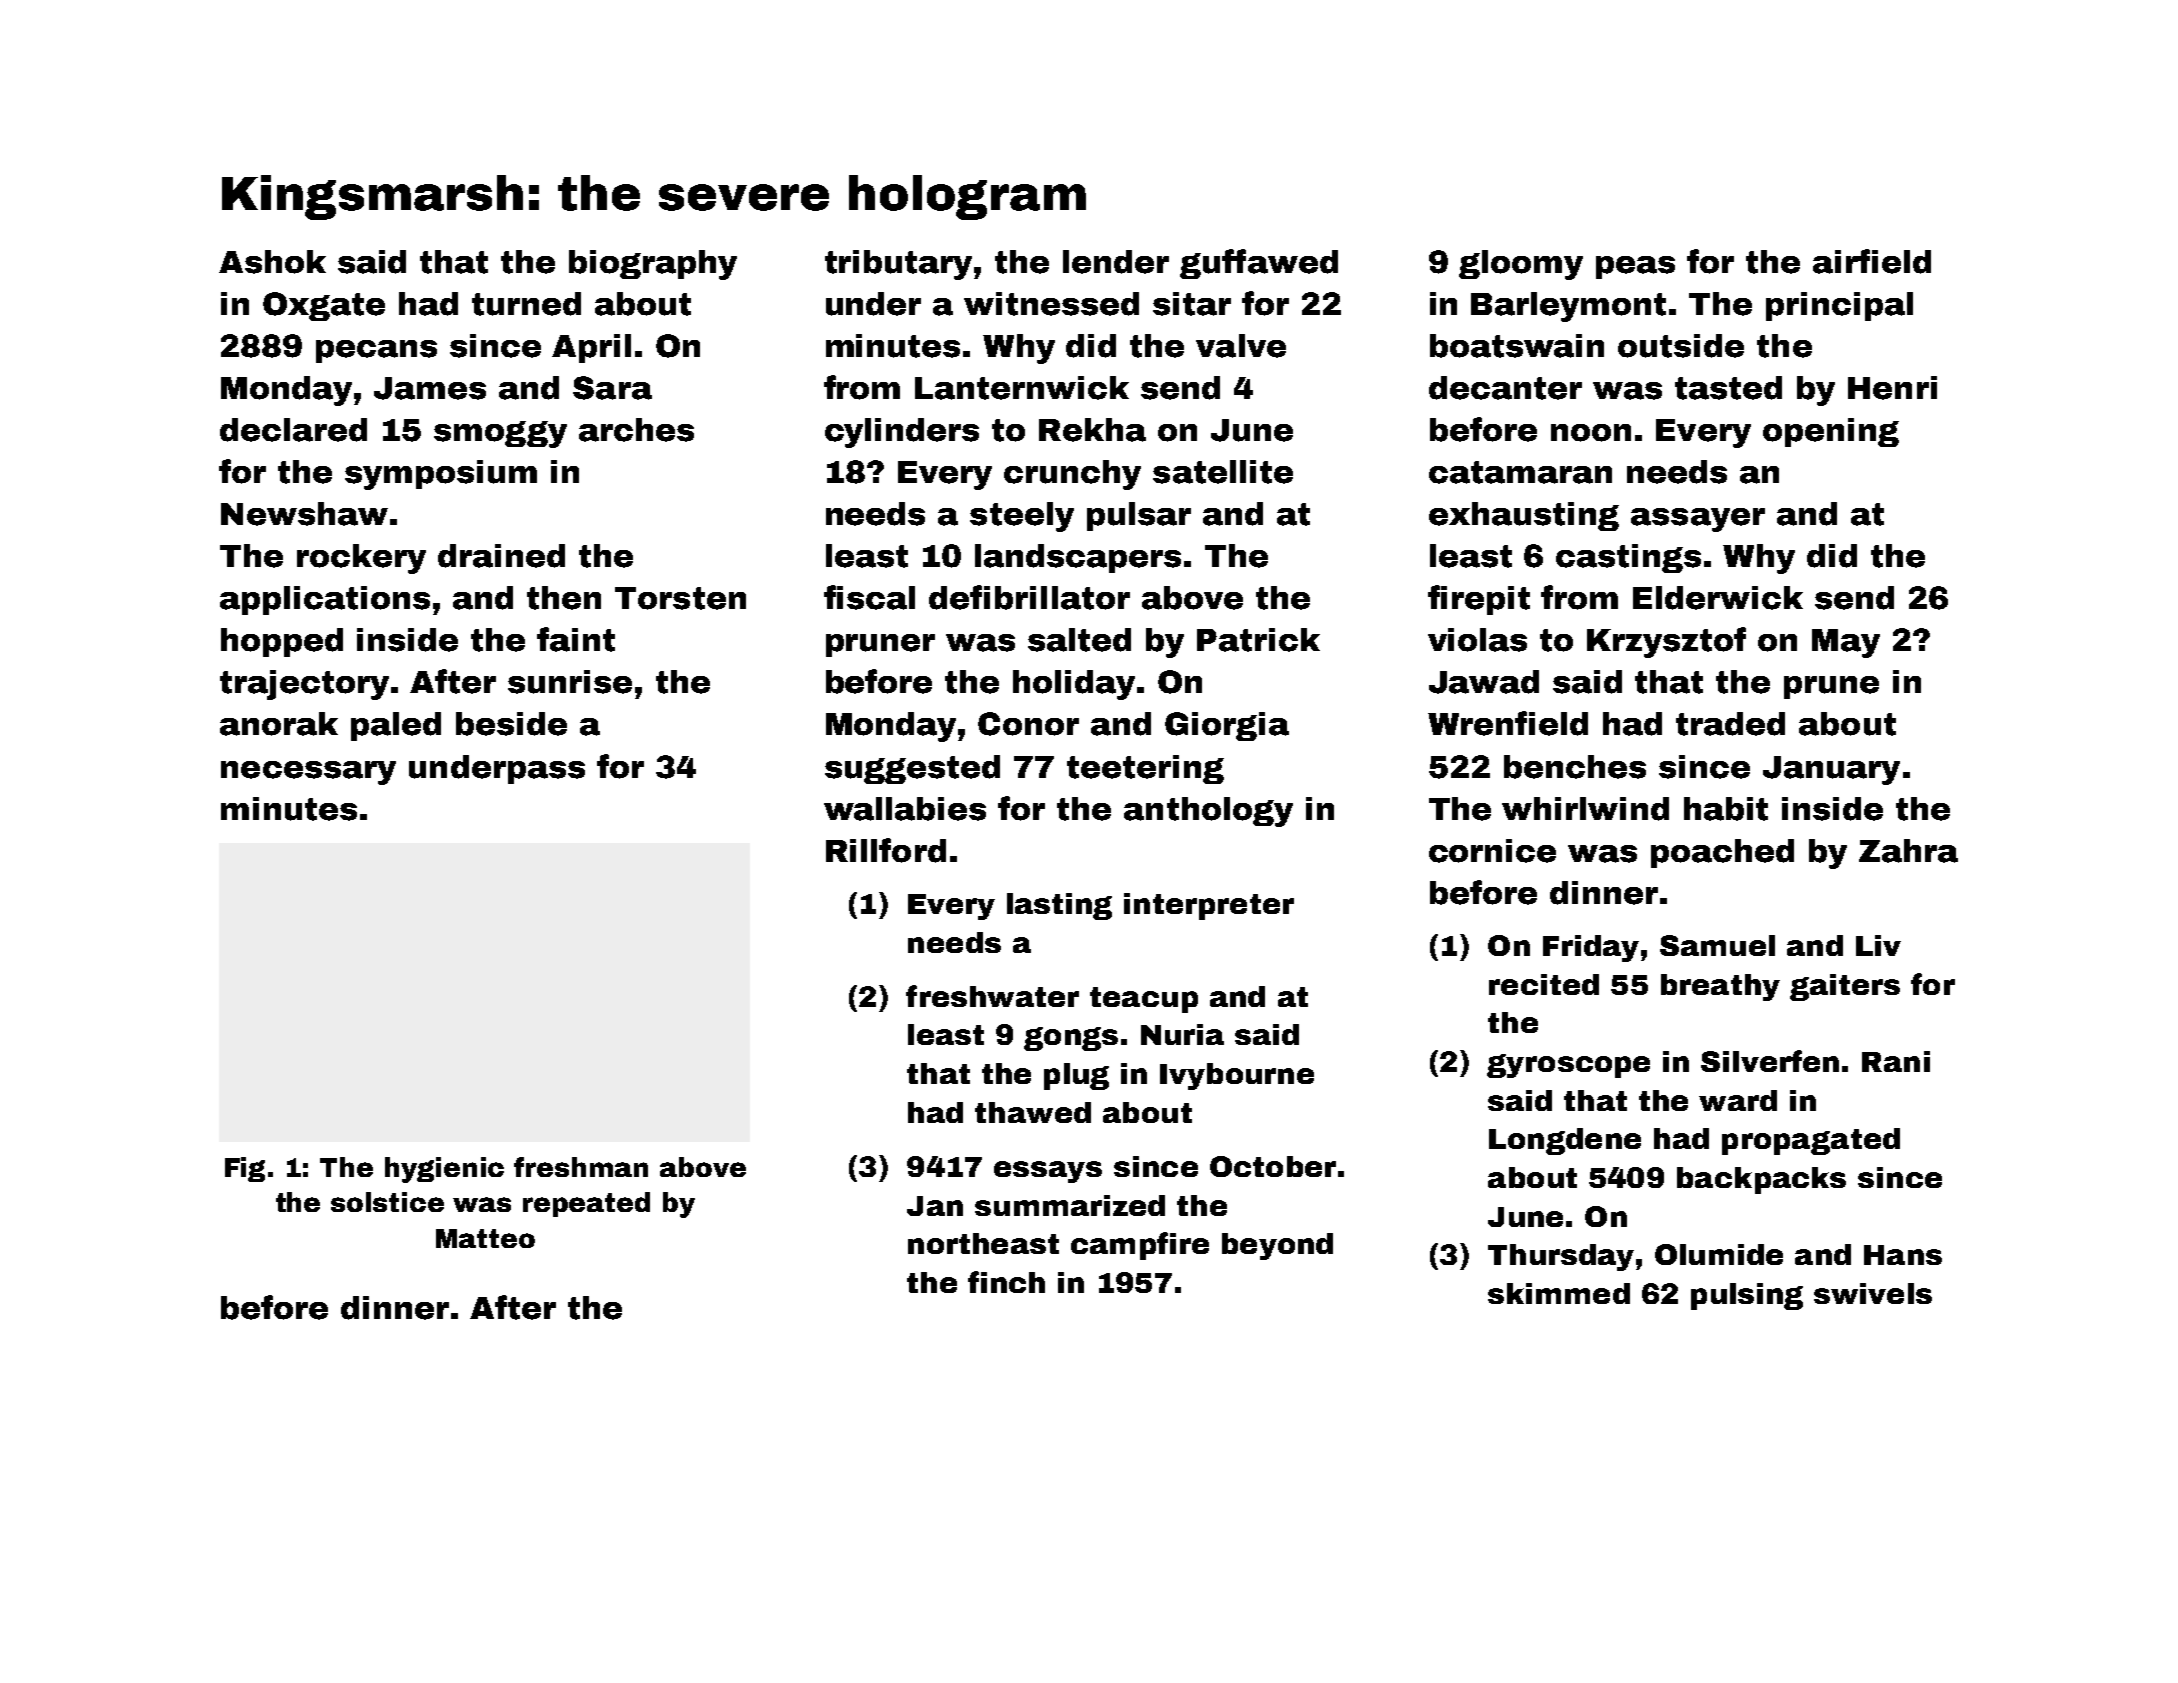 The width and height of the screenshot is (2178, 1683). Describe the element at coordinates (886, 850) in the screenshot. I see `Rillford` at that location.
